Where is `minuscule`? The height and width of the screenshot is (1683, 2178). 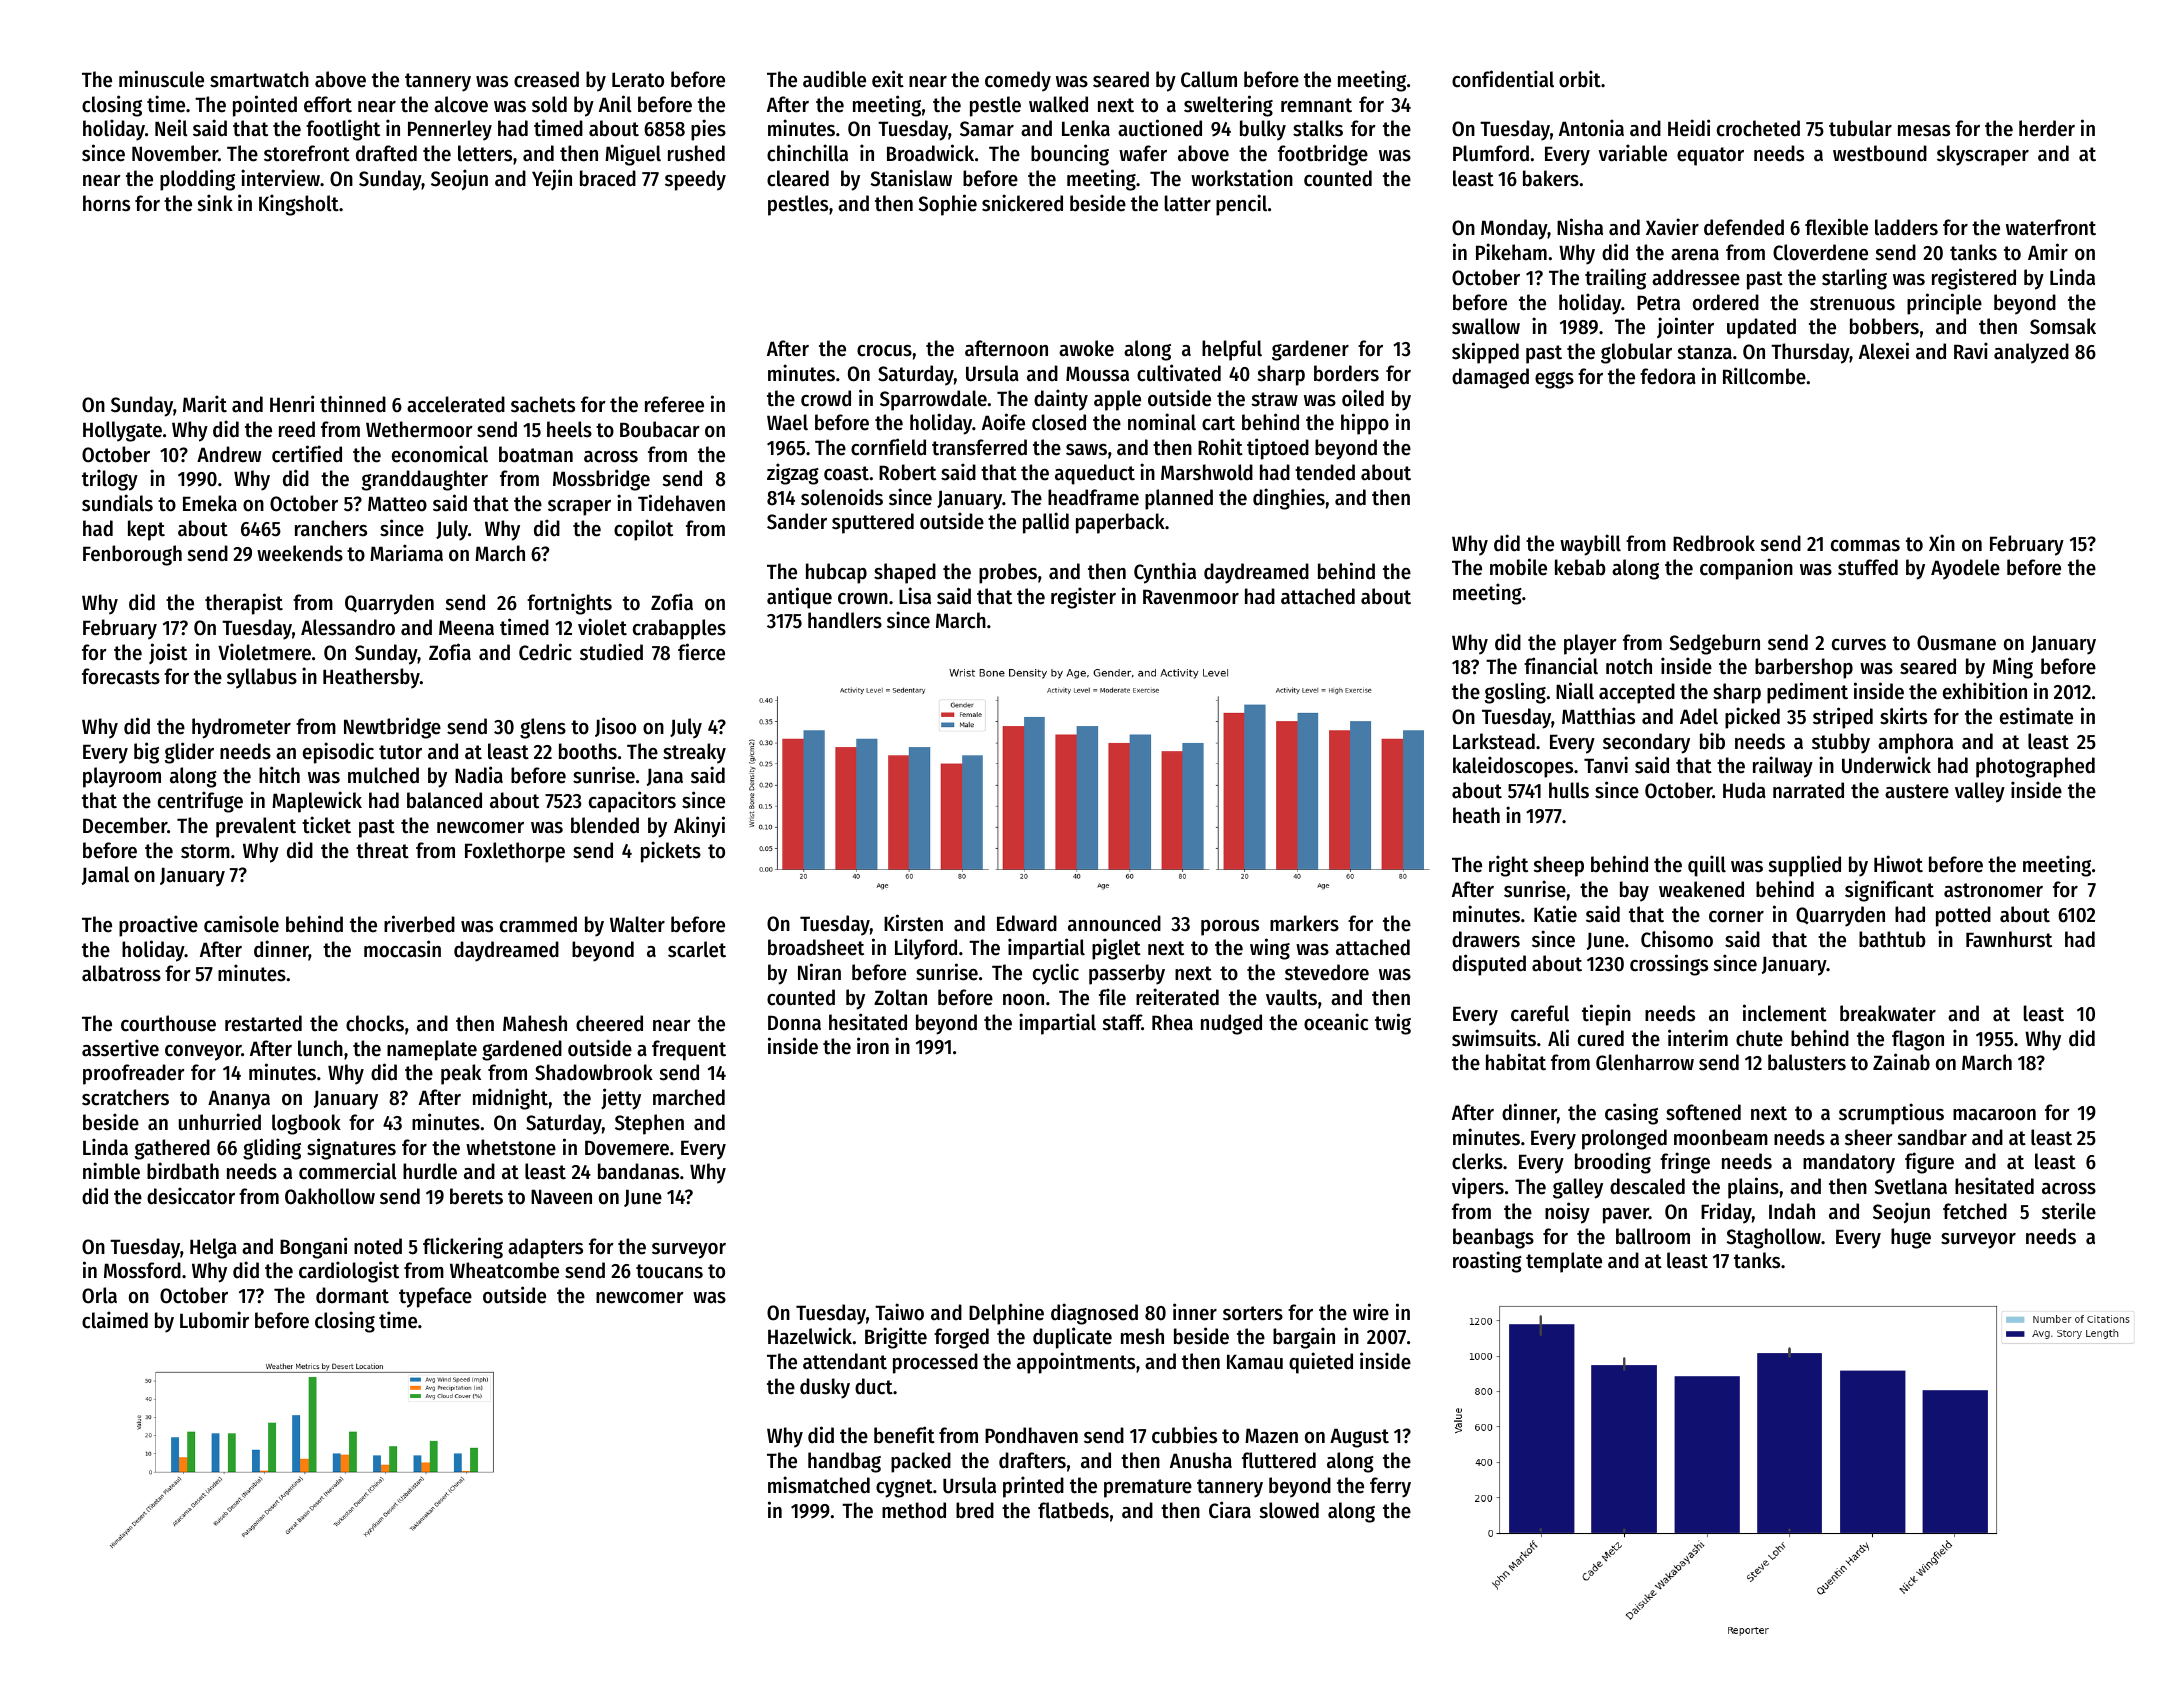 minuscule is located at coordinates (161, 79).
